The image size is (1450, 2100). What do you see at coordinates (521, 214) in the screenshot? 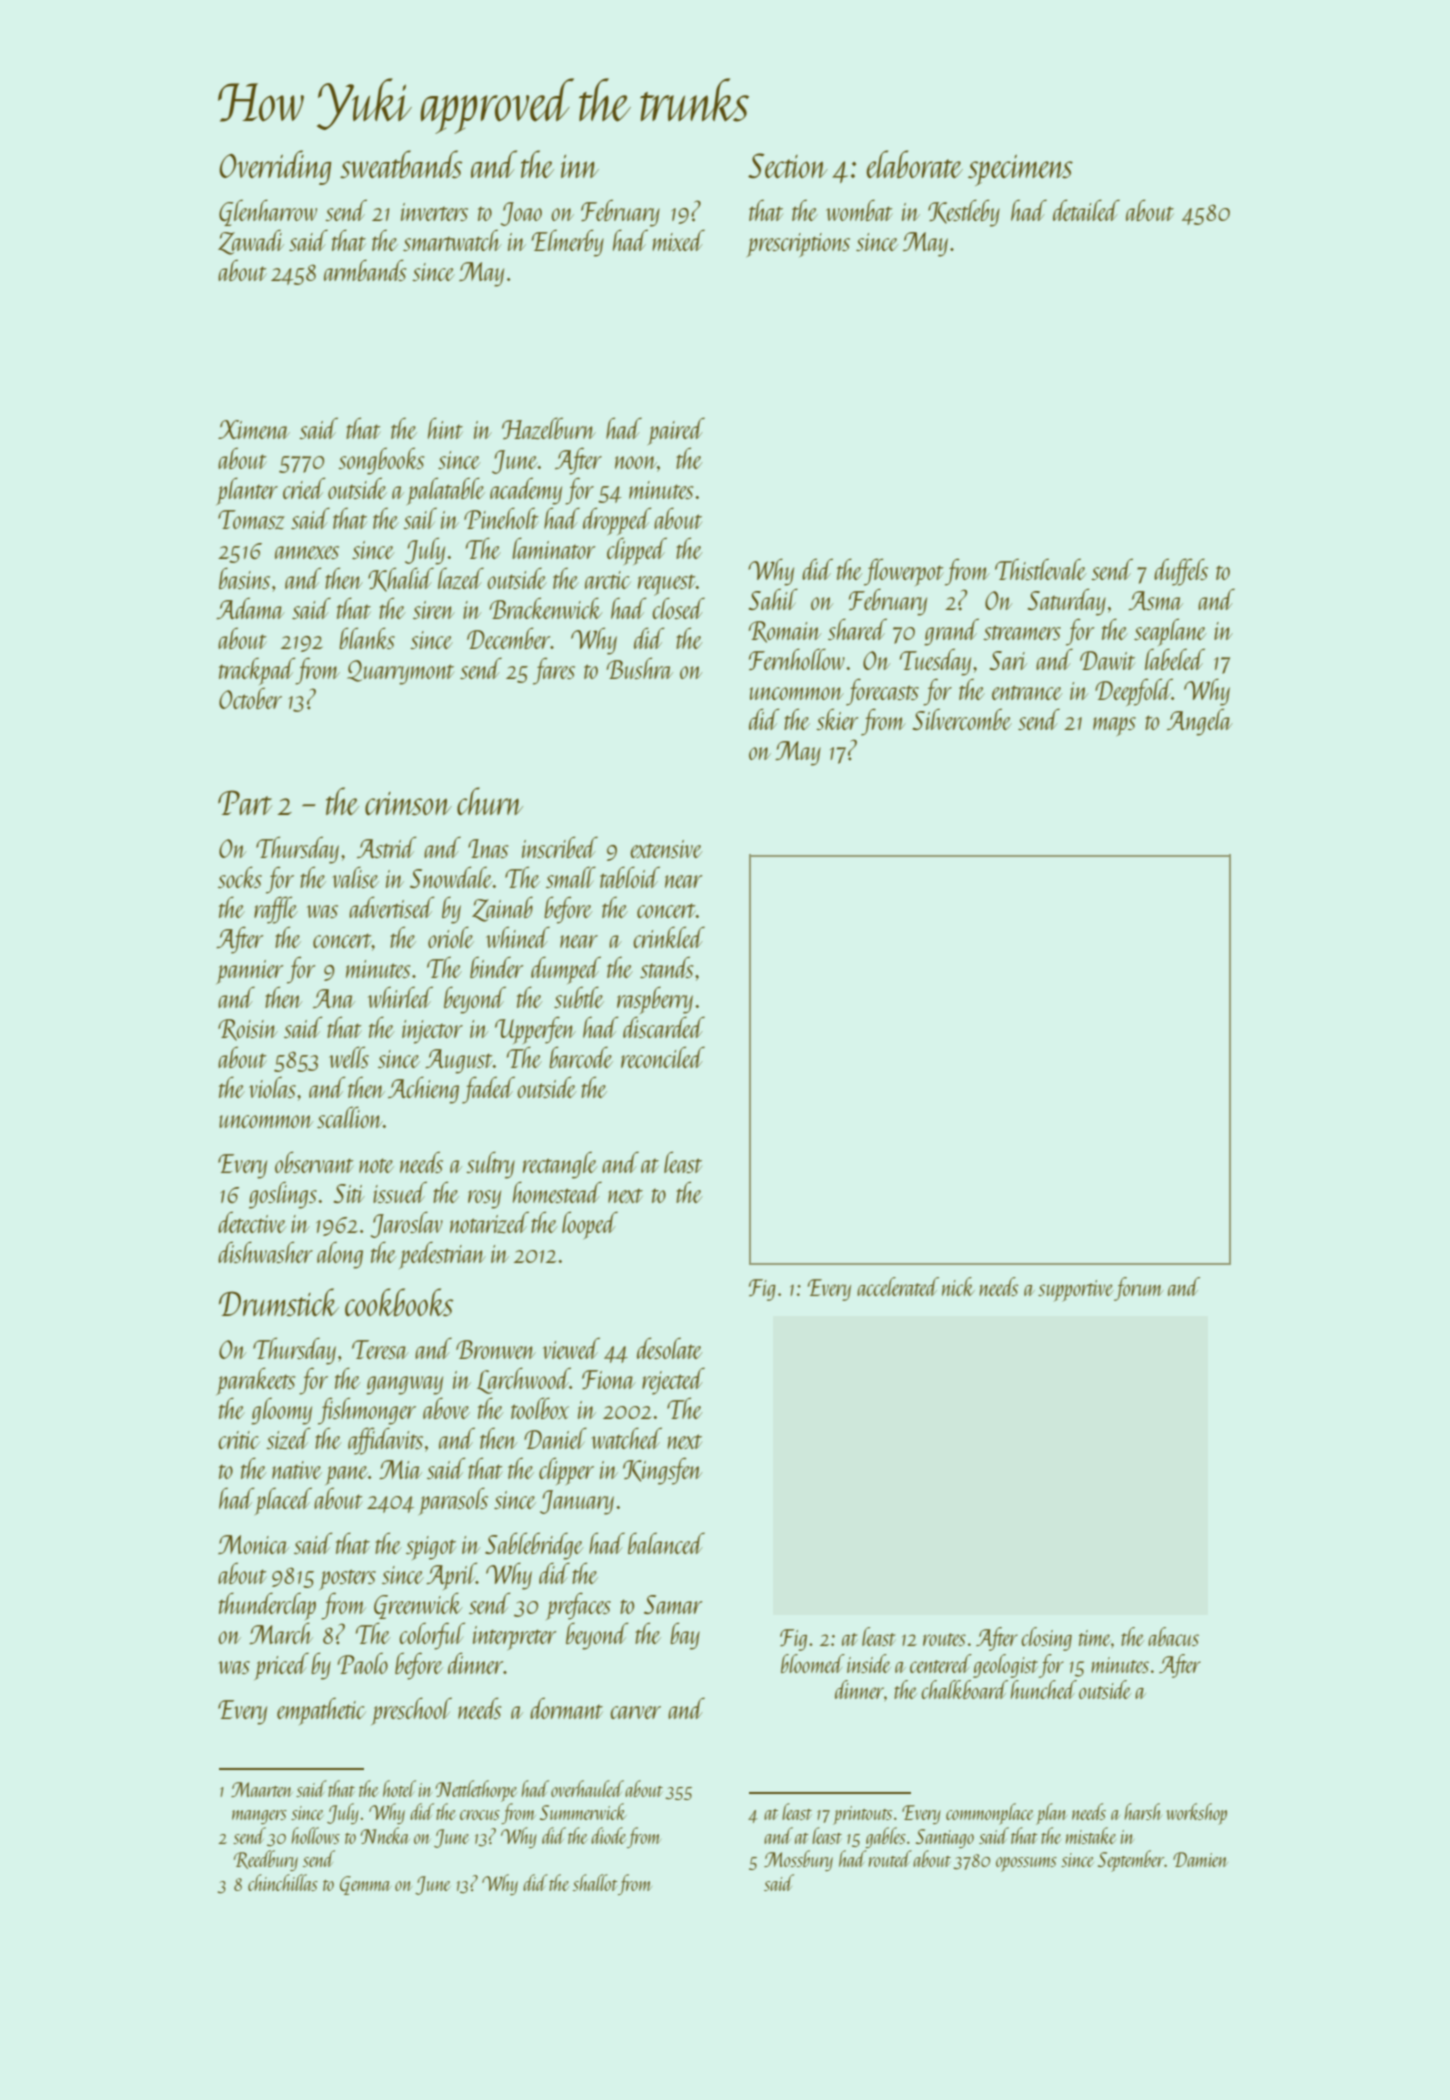
I see `Joao` at bounding box center [521, 214].
